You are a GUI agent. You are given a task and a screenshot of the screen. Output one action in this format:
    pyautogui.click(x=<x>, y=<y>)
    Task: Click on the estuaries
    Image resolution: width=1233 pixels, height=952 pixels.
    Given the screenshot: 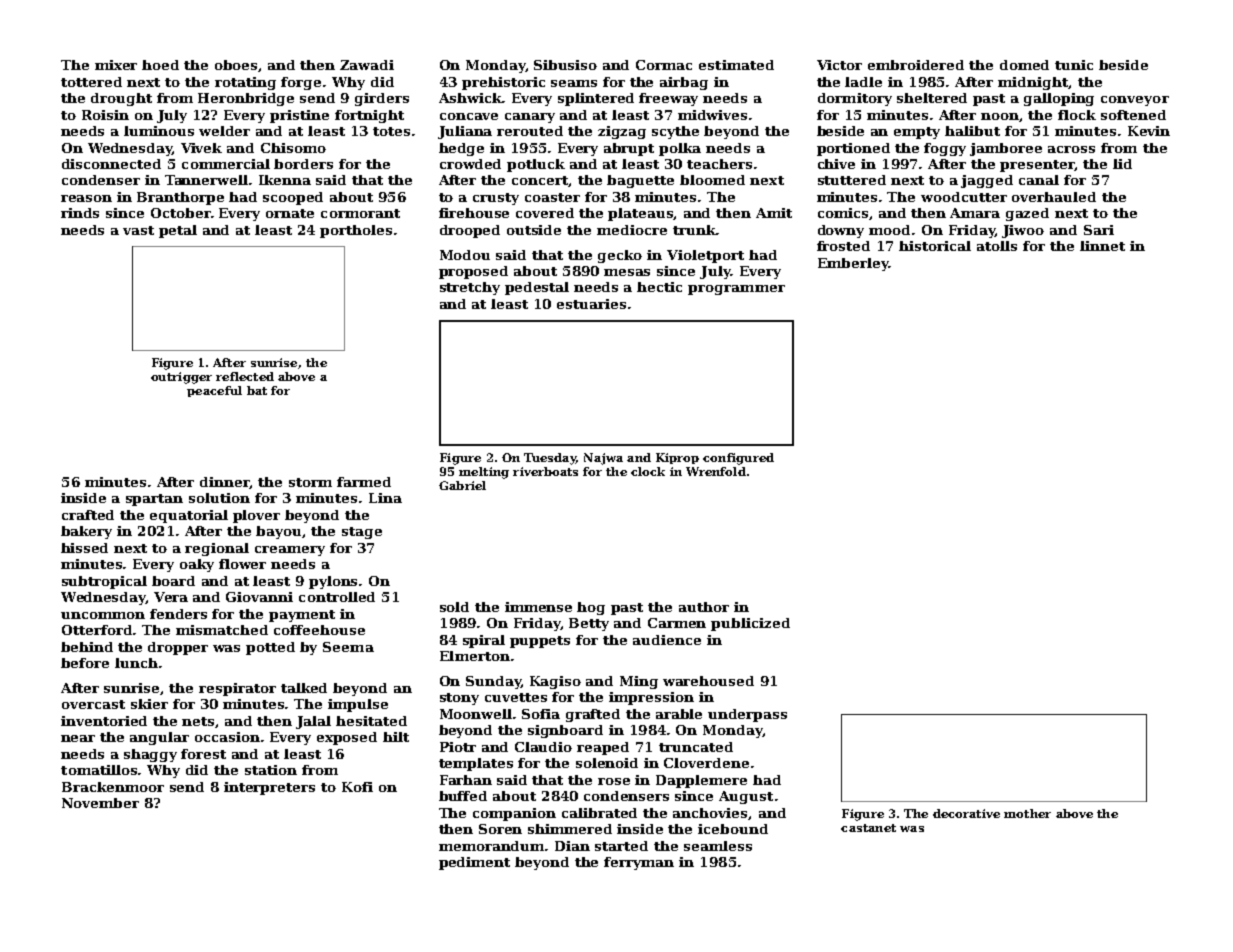 What is the action you would take?
    pyautogui.click(x=591, y=304)
